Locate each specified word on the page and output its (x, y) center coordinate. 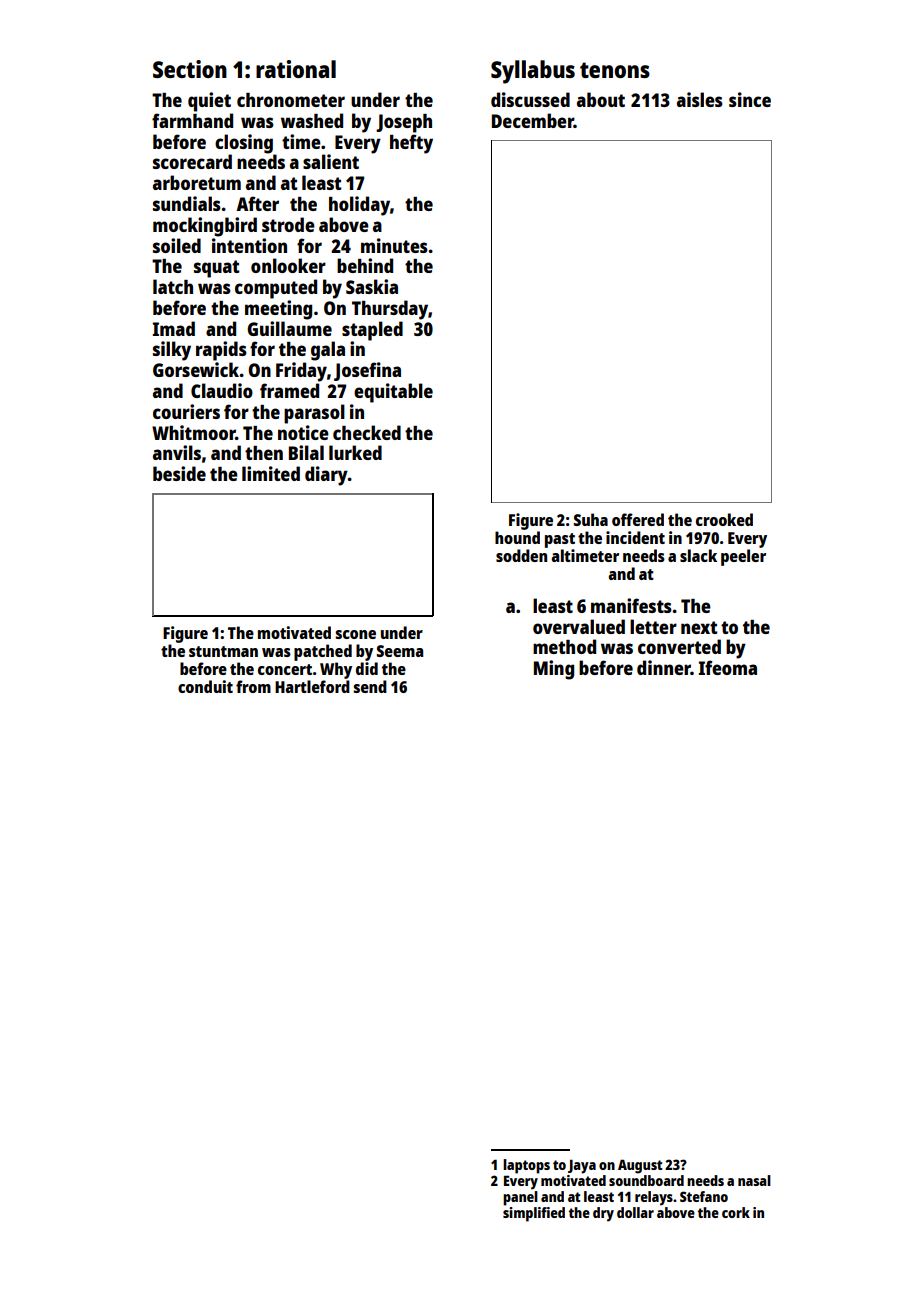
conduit (205, 686)
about (601, 99)
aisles (700, 99)
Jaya (582, 1167)
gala (328, 351)
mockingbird (205, 227)
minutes (394, 245)
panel (520, 1198)
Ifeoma (728, 667)
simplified (534, 1214)
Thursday (390, 310)
